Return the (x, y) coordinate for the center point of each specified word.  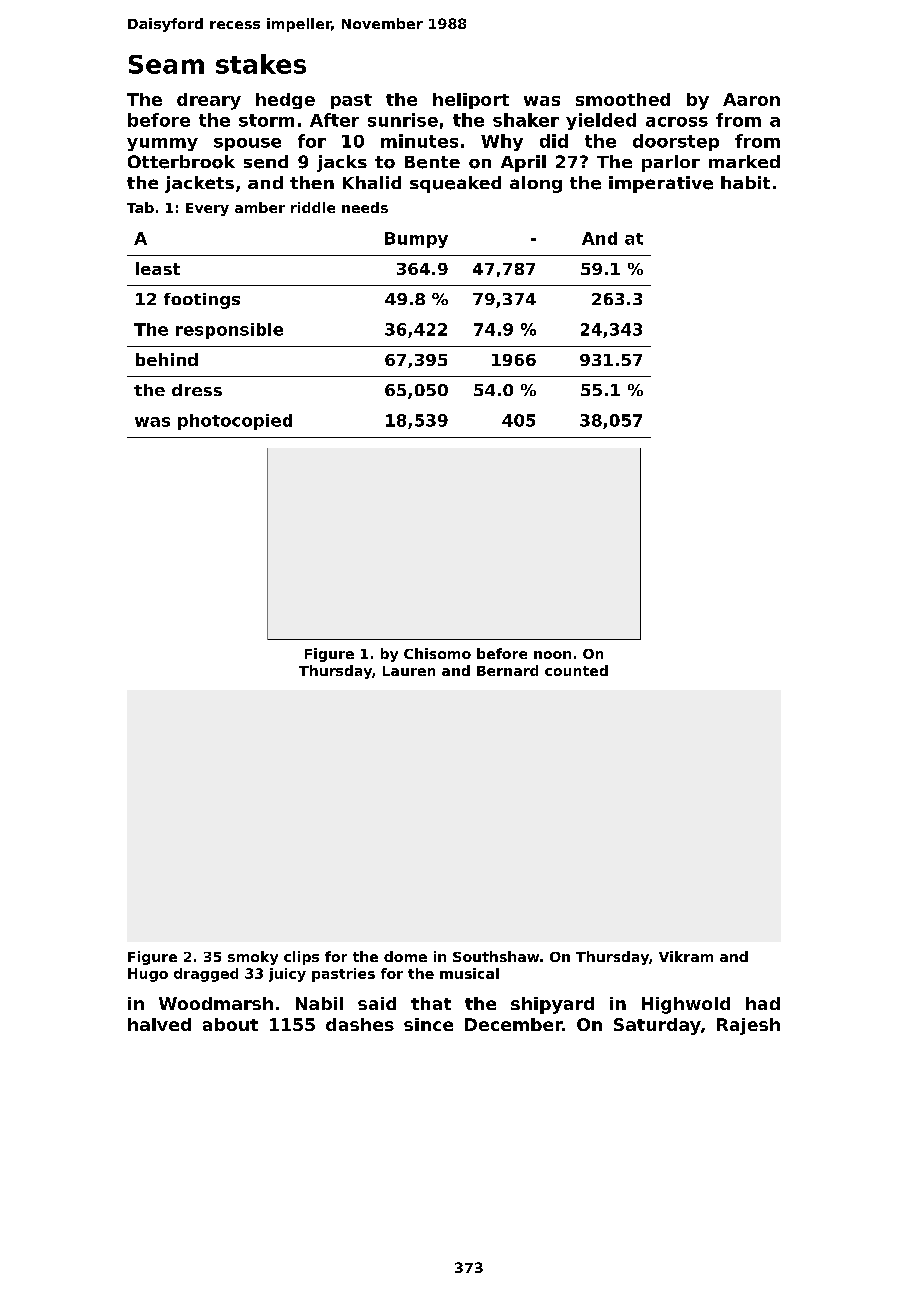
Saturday (657, 1026)
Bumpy (416, 240)
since (428, 1024)
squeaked (455, 184)
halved (159, 1024)
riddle (313, 207)
